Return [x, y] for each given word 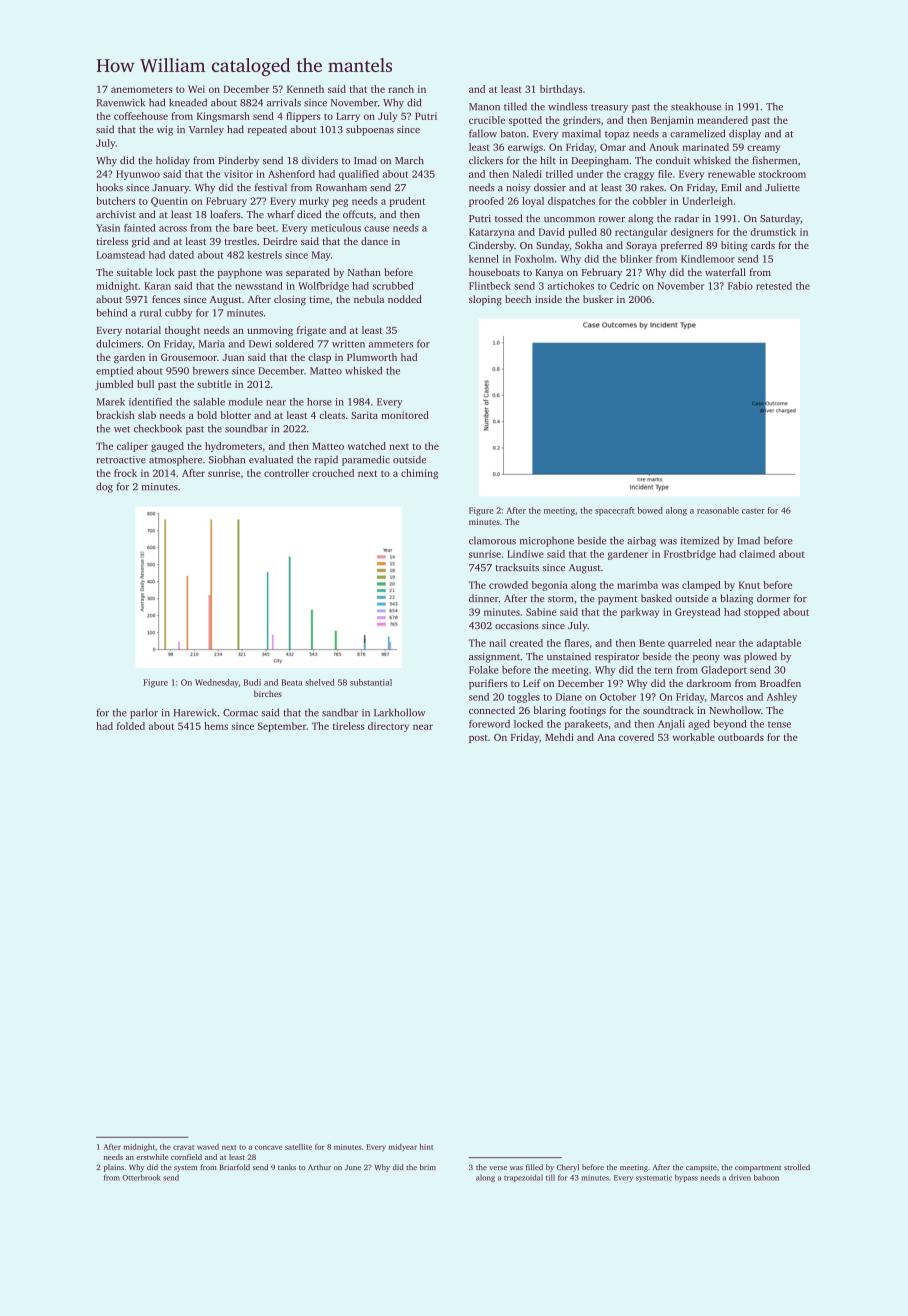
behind [111, 312]
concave [268, 1147]
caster [753, 511]
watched [367, 446]
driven [740, 1178]
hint [426, 1147]
